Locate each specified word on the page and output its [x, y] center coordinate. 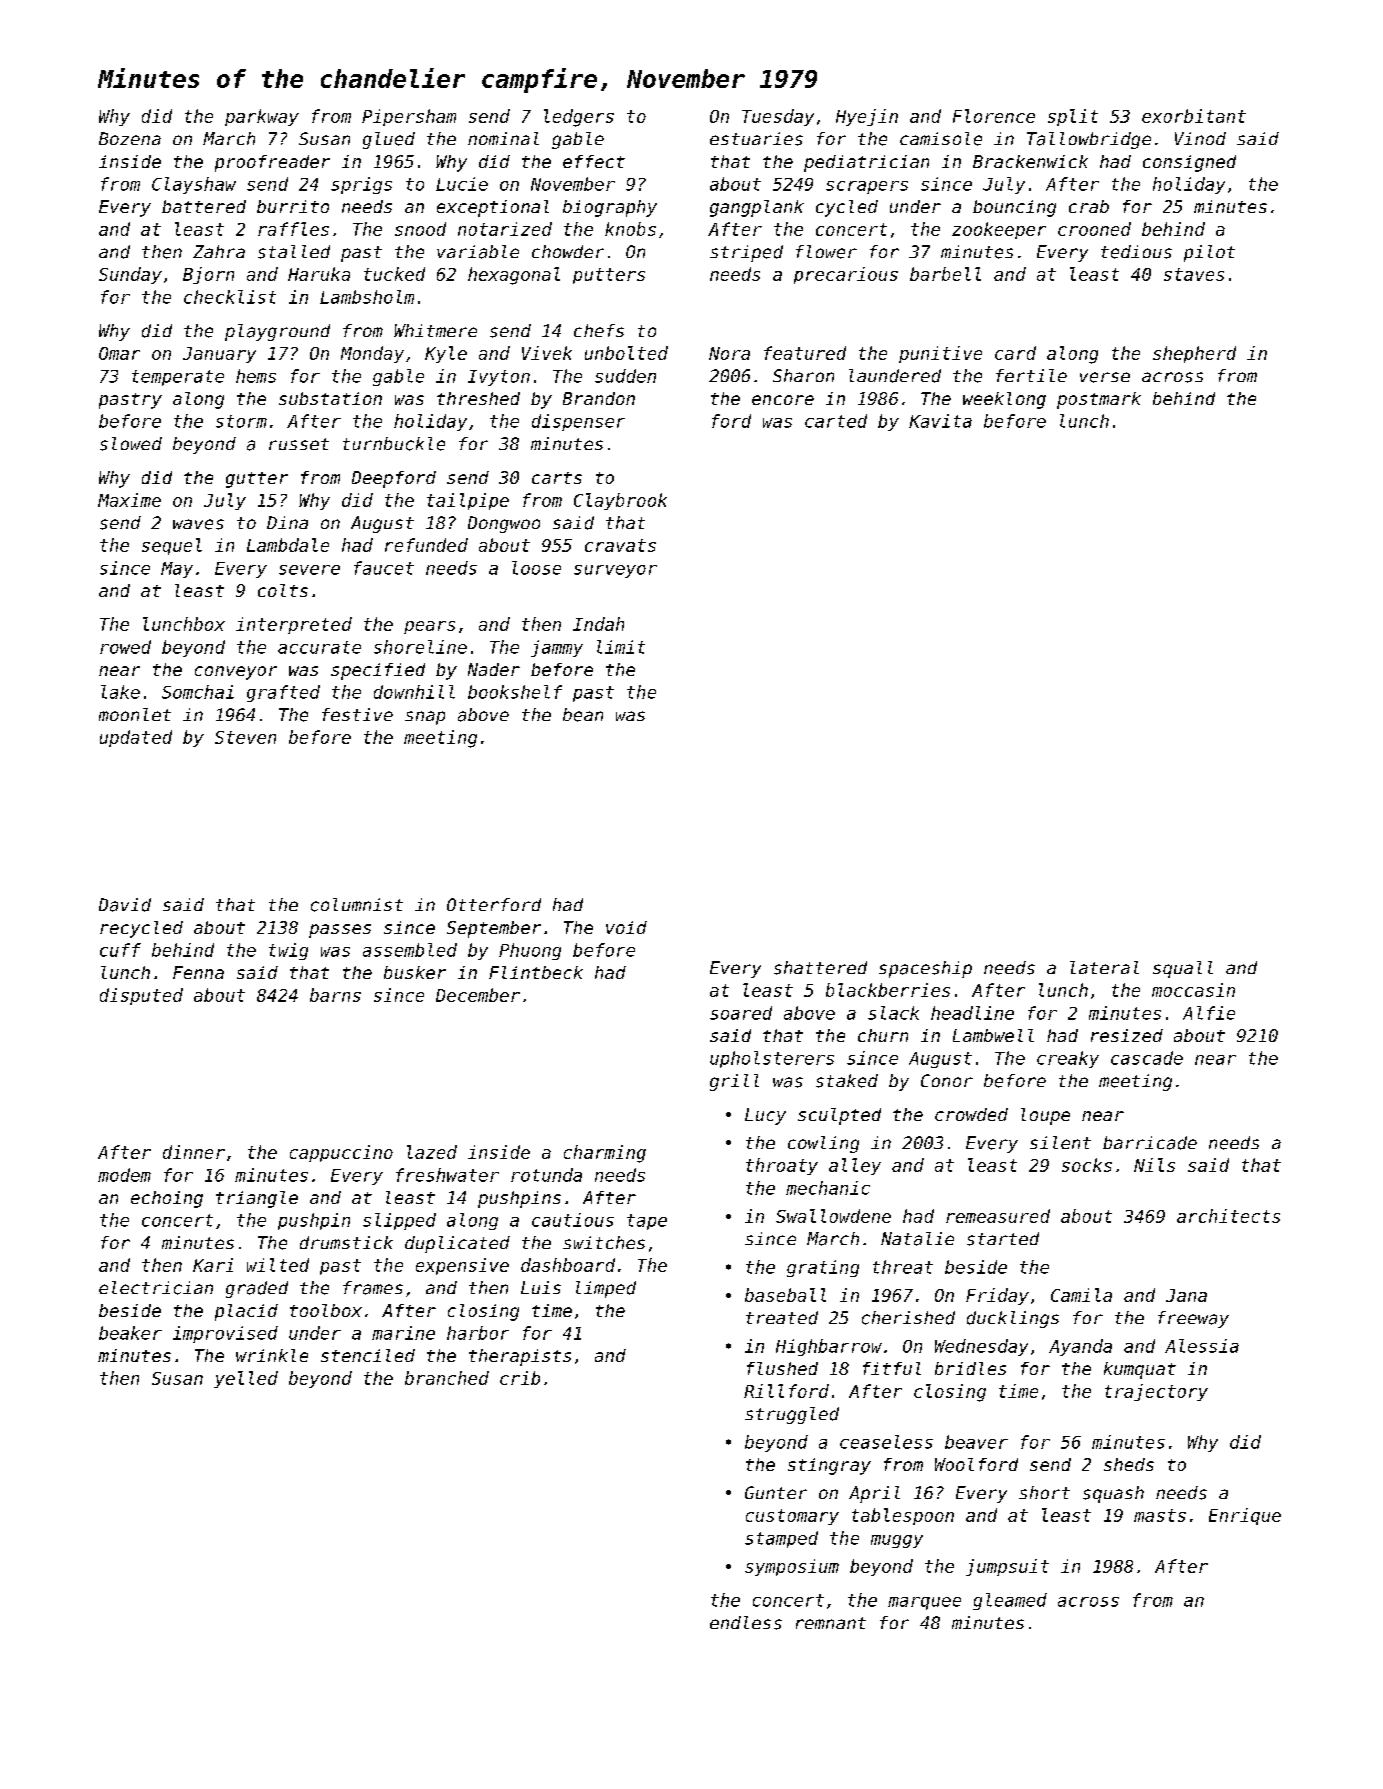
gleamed [1010, 1601]
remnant [831, 1623]
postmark [1099, 400]
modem [124, 1175]
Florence [994, 116]
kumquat [1140, 1370]
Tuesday [778, 117]
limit [621, 647]
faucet [384, 568]
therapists [520, 1357]
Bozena [130, 138]
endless [746, 1623]
